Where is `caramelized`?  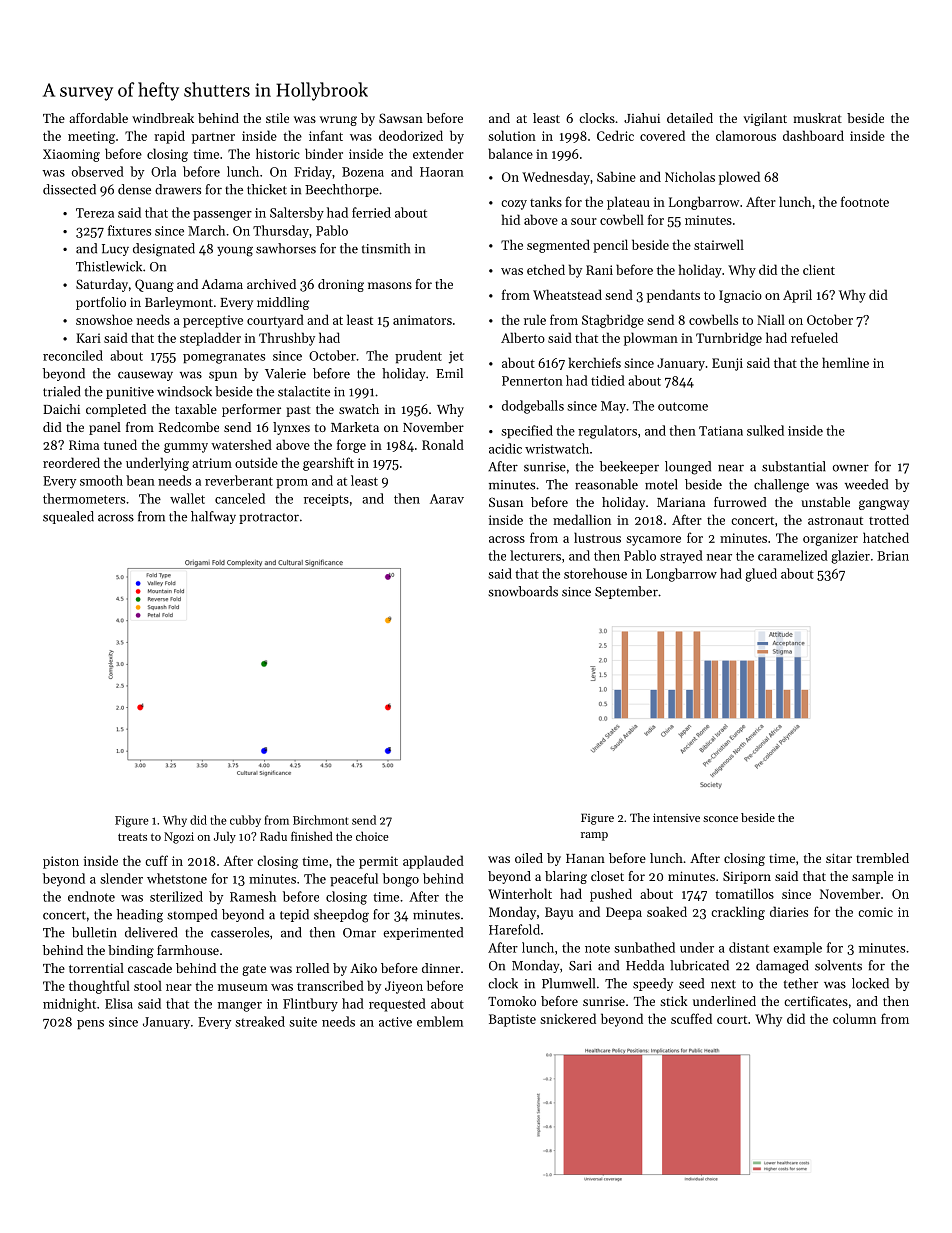
caramelized is located at coordinates (793, 555).
